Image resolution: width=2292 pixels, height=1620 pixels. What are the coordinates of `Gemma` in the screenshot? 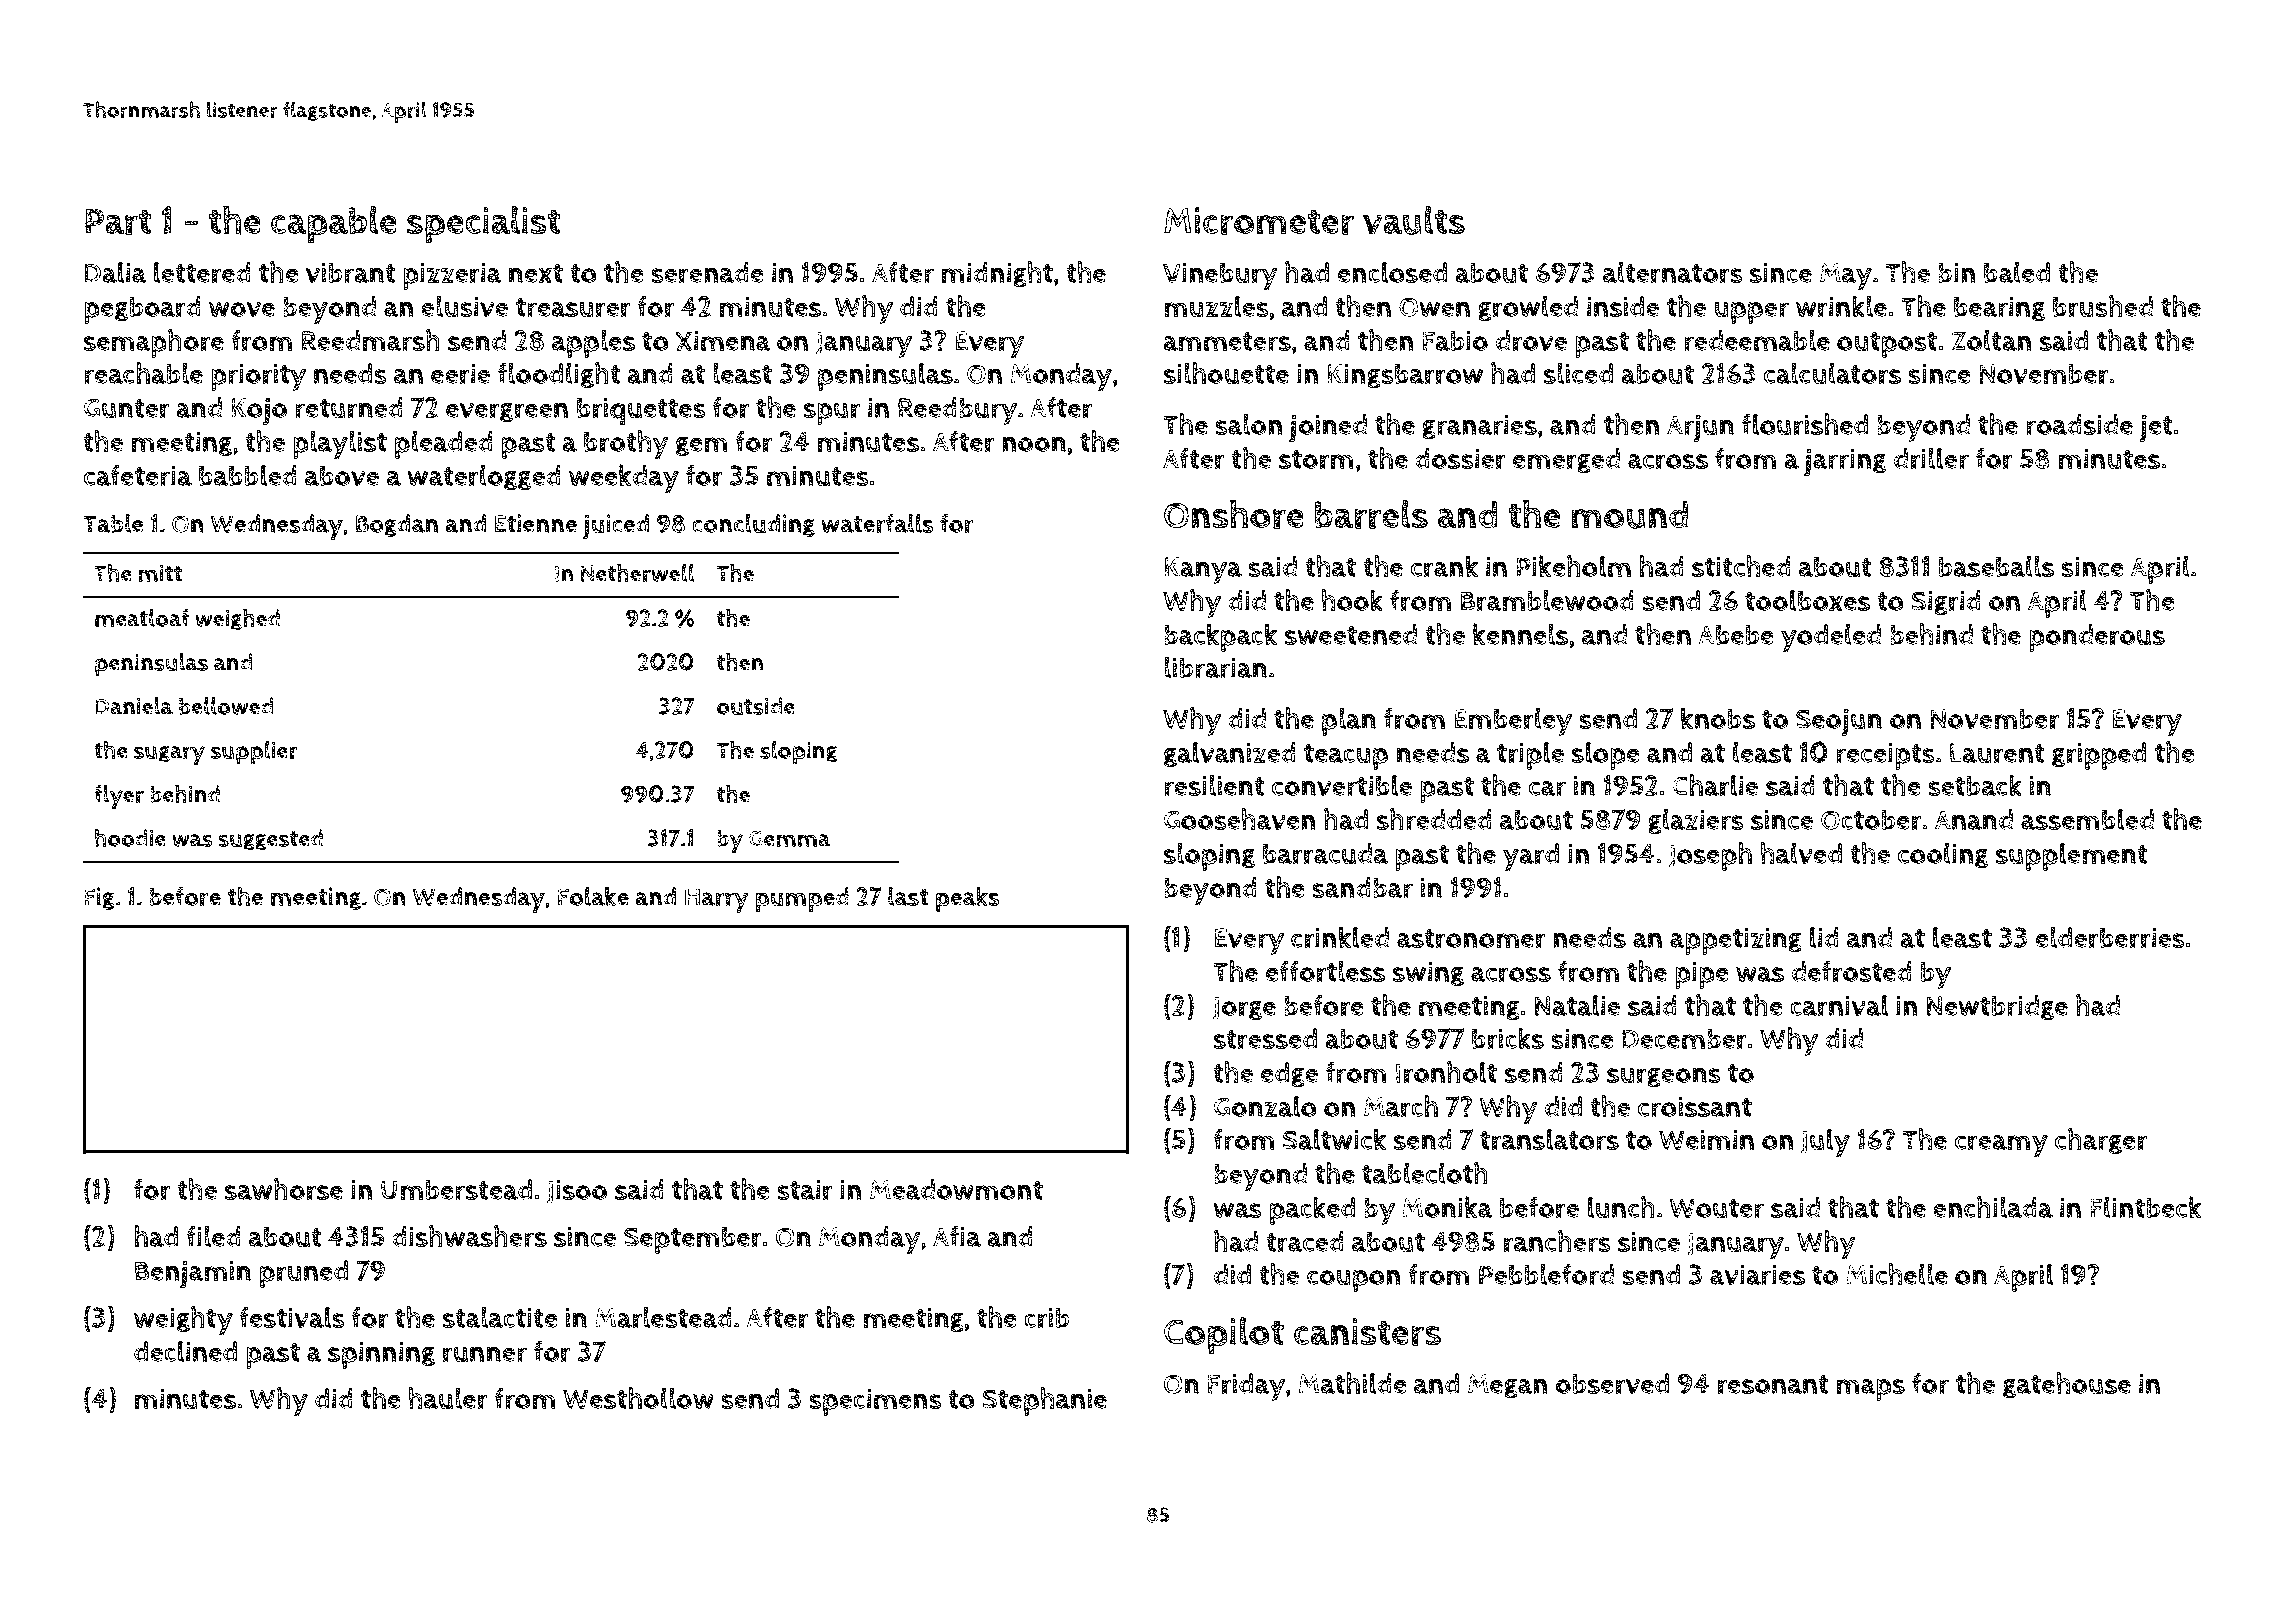 It's located at (790, 839).
